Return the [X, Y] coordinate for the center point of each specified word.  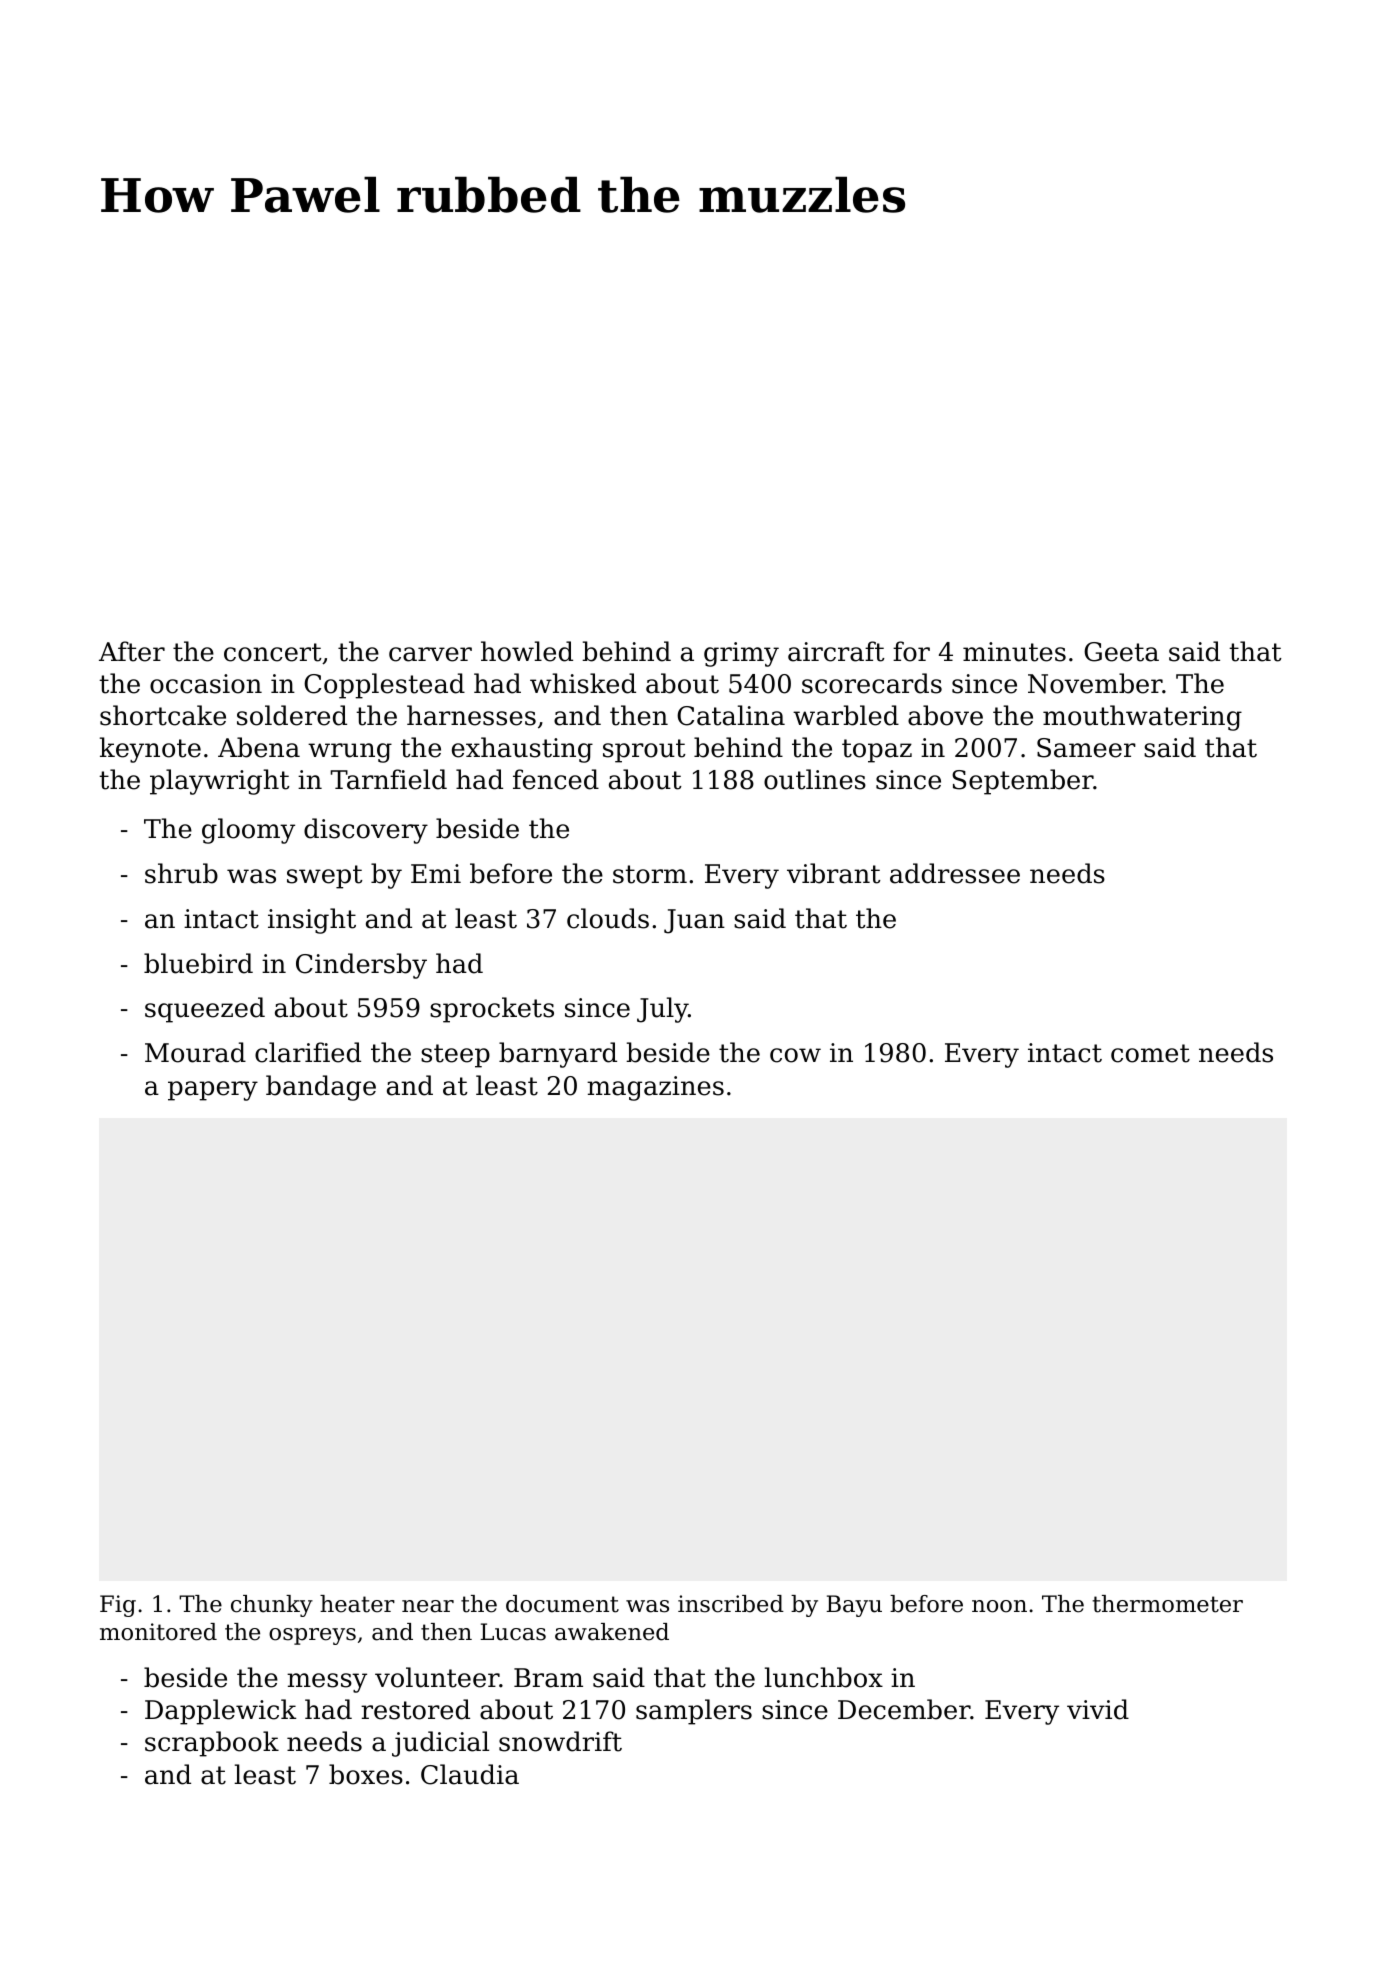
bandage [321, 1088]
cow [795, 1055]
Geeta [1121, 652]
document [562, 1604]
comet [1150, 1053]
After [132, 651]
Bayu [854, 1606]
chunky [272, 1606]
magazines [655, 1088]
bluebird [198, 963]
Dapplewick [221, 1712]
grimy [741, 654]
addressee [955, 873]
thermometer [1167, 1604]
